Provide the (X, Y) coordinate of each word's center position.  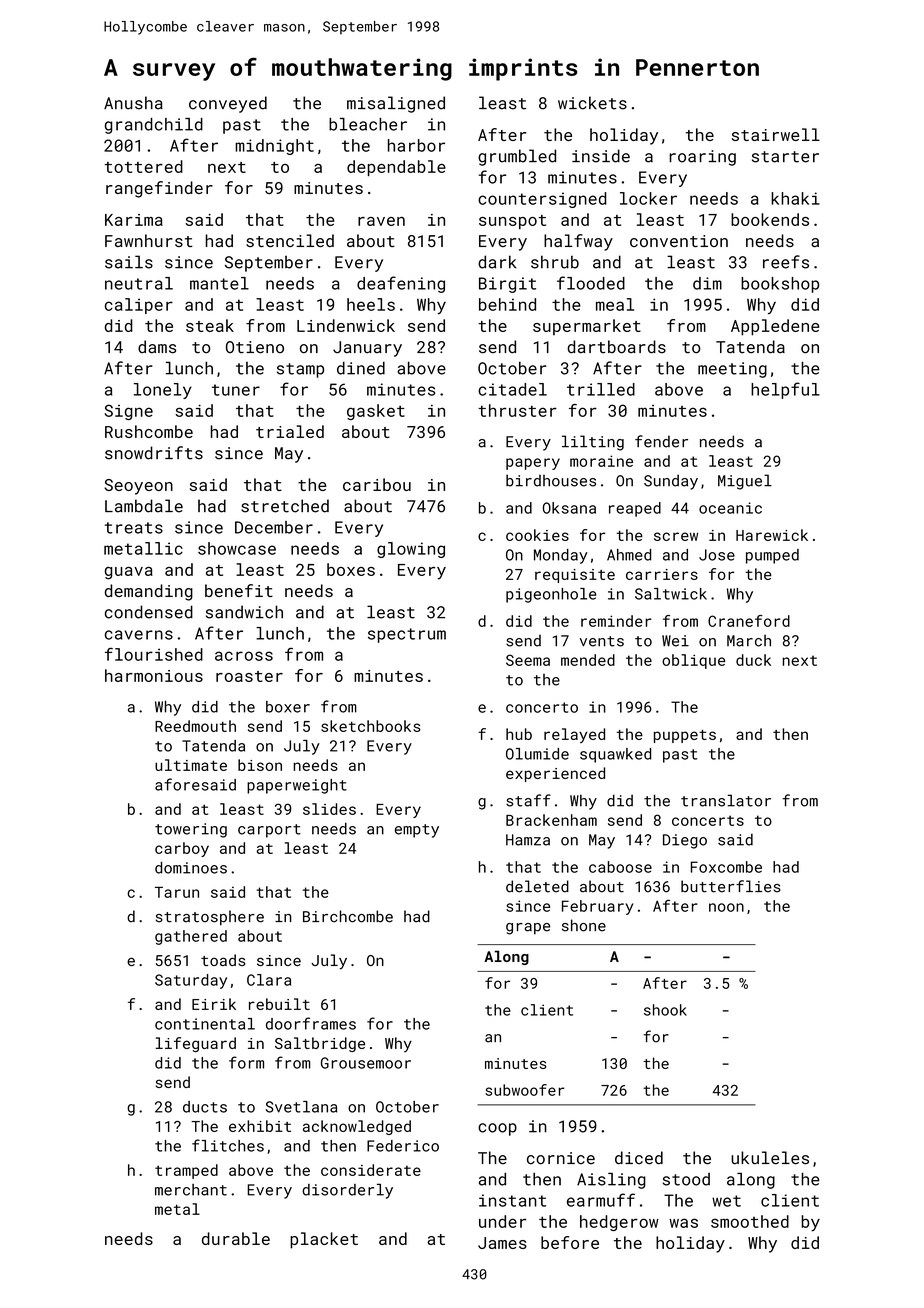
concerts (708, 820)
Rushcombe (149, 431)
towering (191, 830)
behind (507, 304)
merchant (191, 1190)
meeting (732, 370)
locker (648, 198)
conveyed (228, 104)
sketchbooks (371, 726)
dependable (396, 168)
